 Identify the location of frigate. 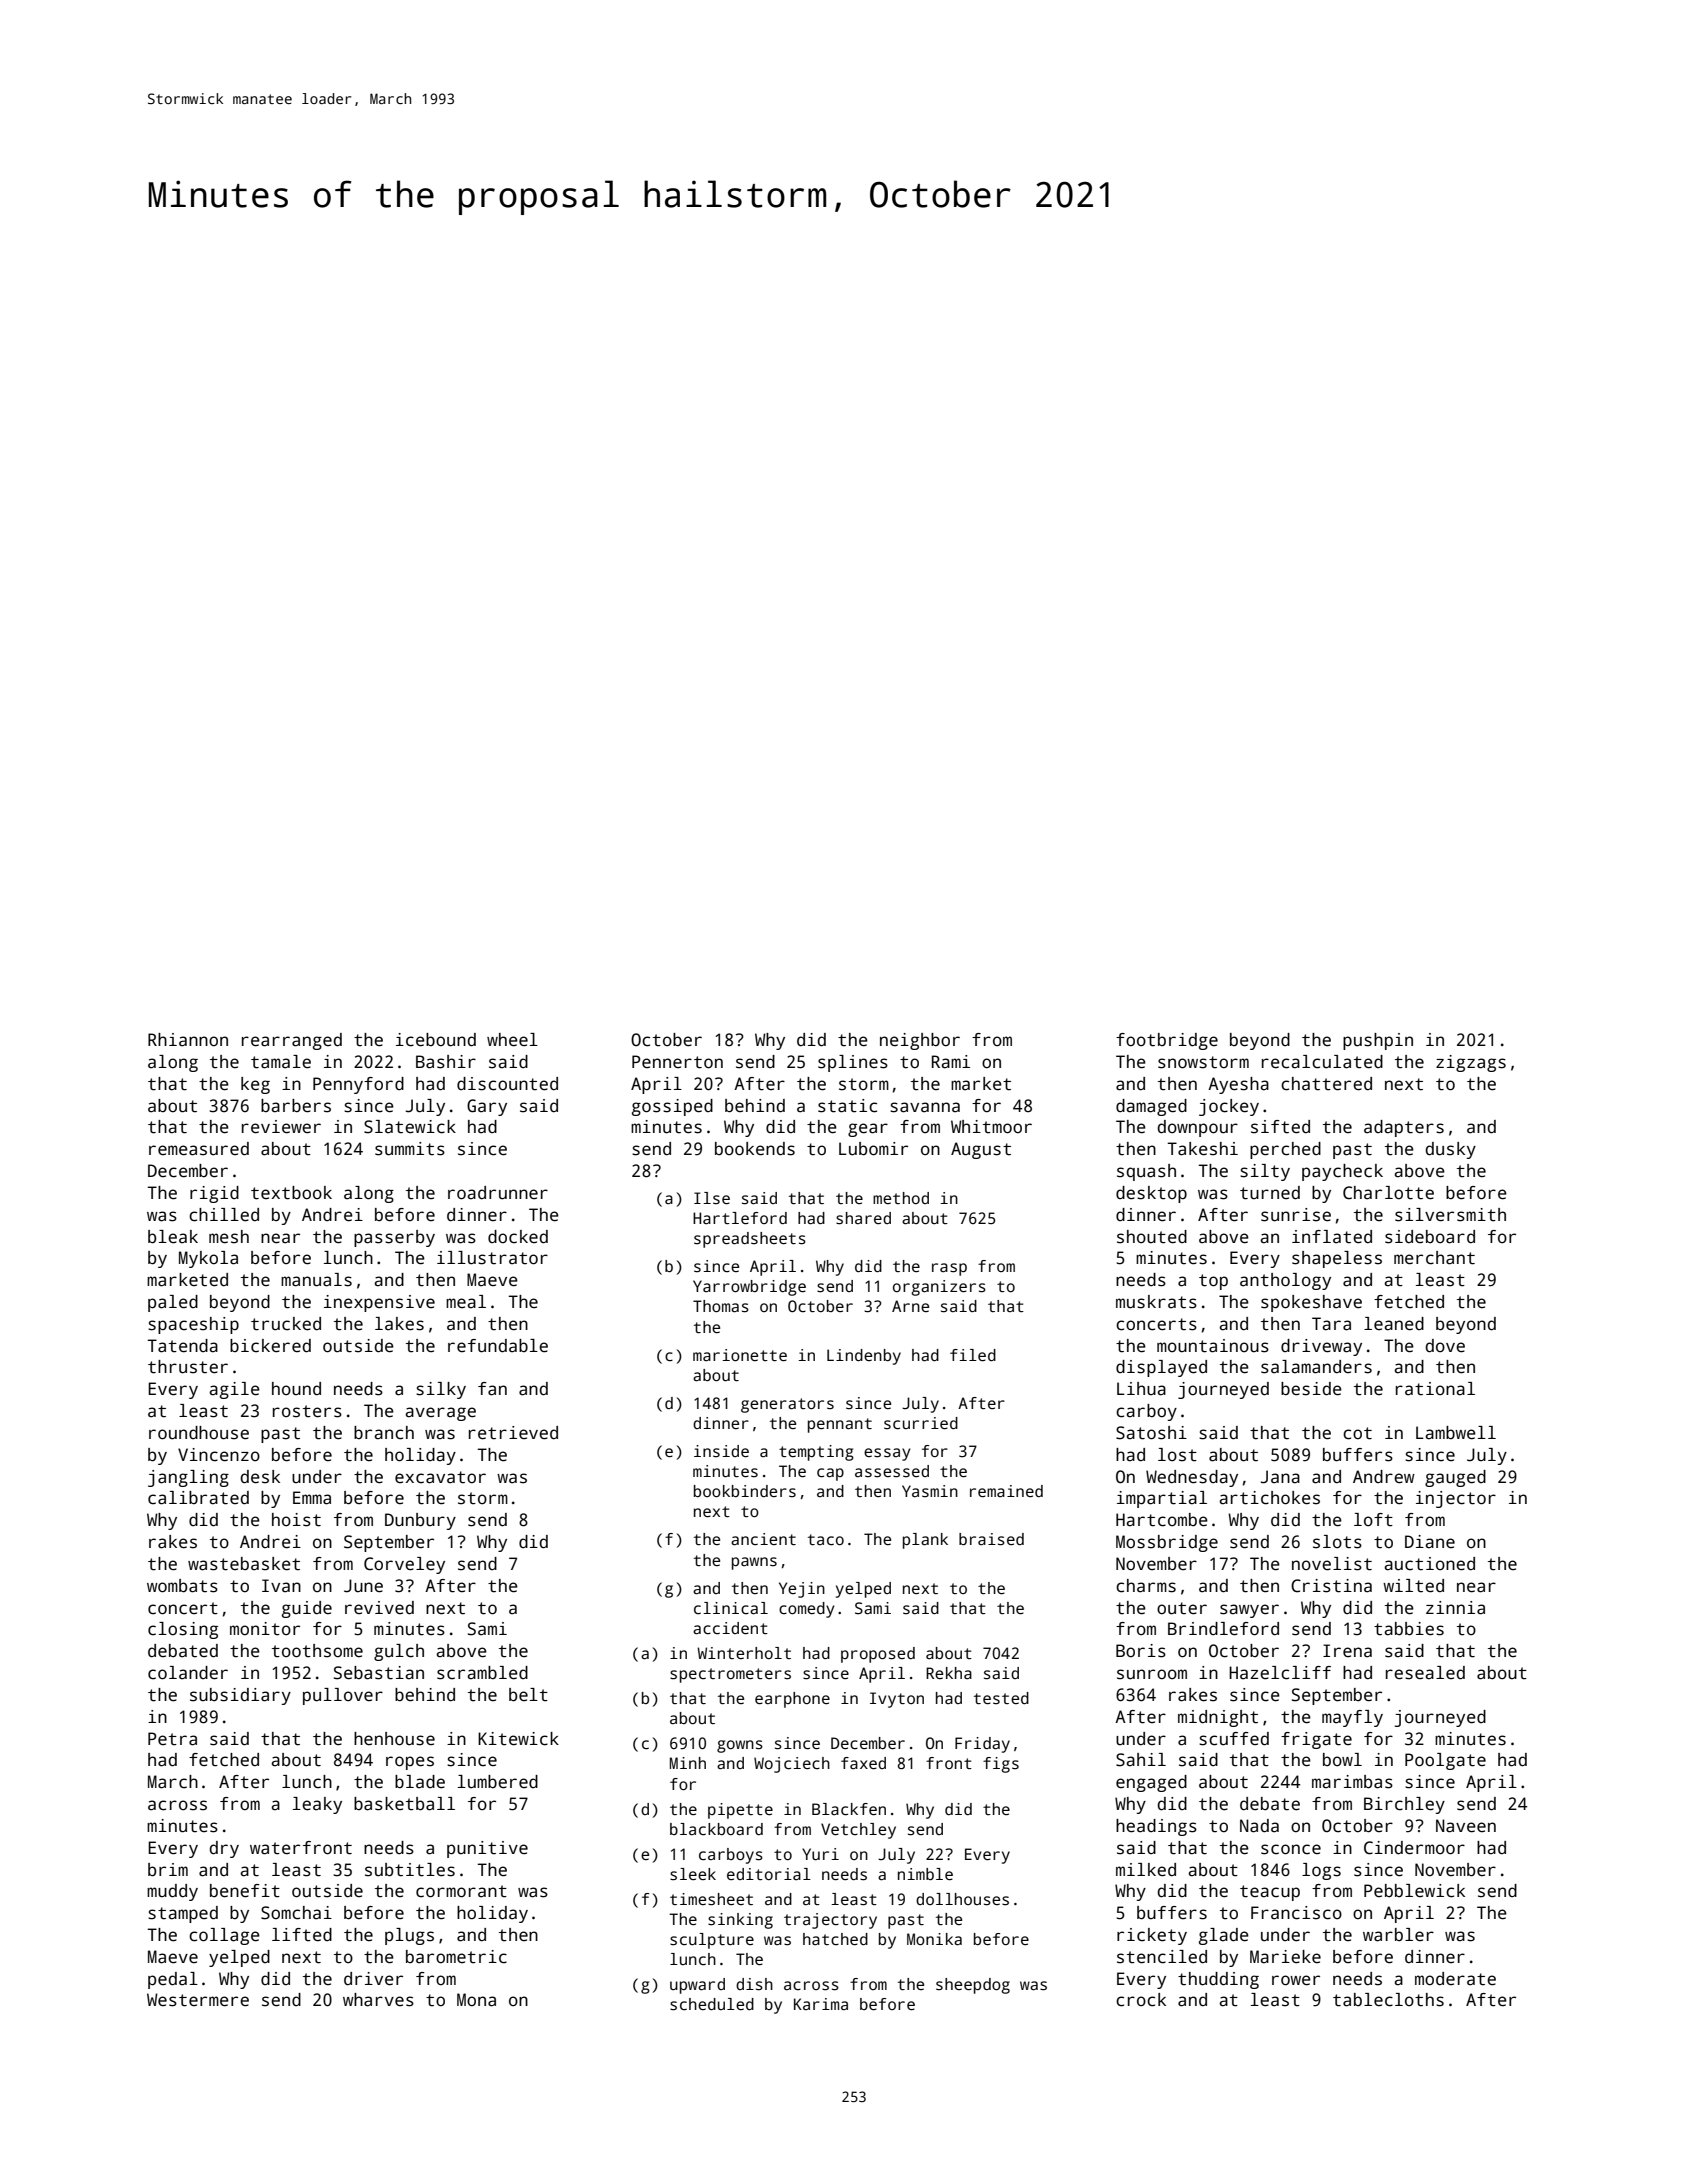
(1316, 1740).
